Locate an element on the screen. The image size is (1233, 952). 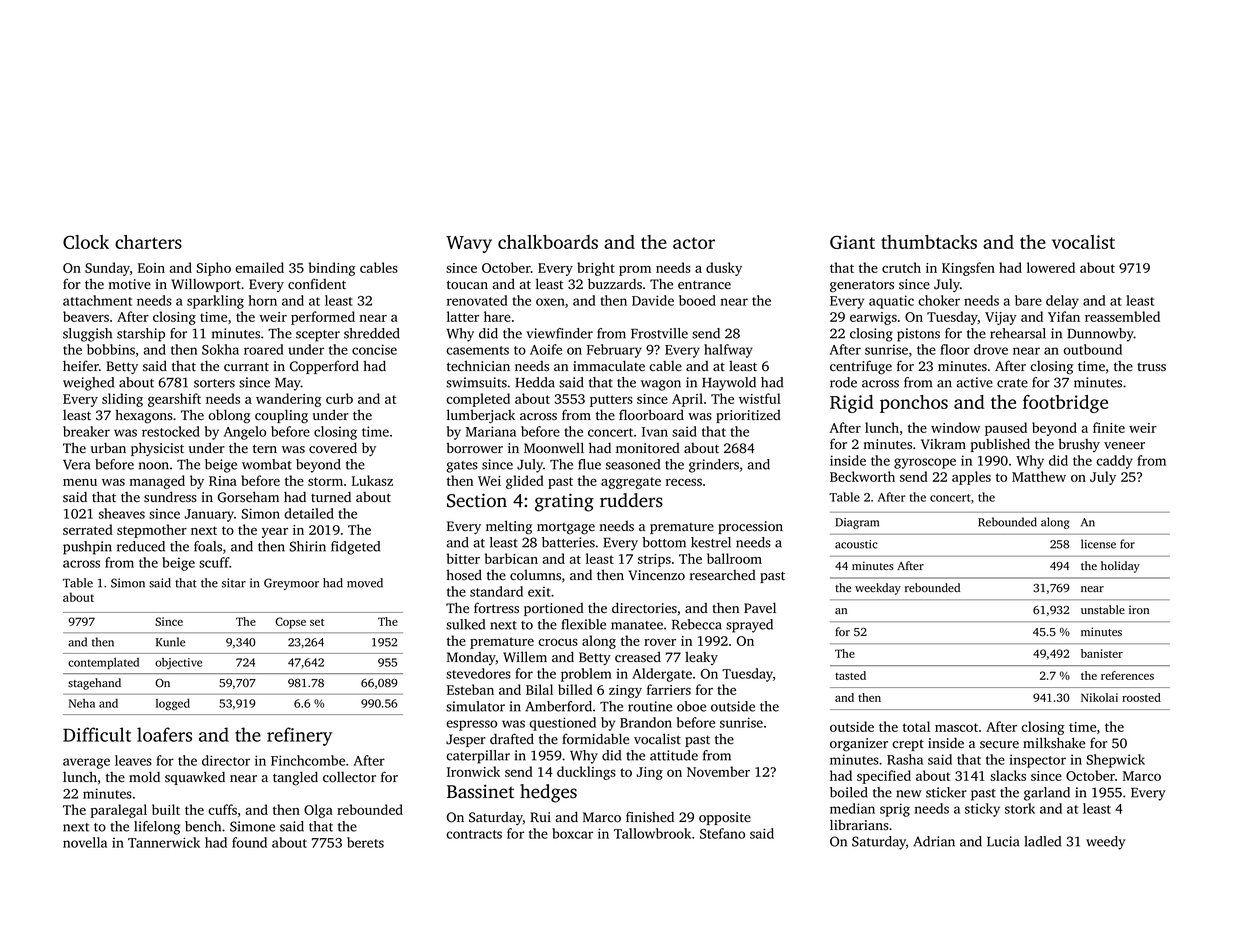
grating is located at coordinates (564, 502).
